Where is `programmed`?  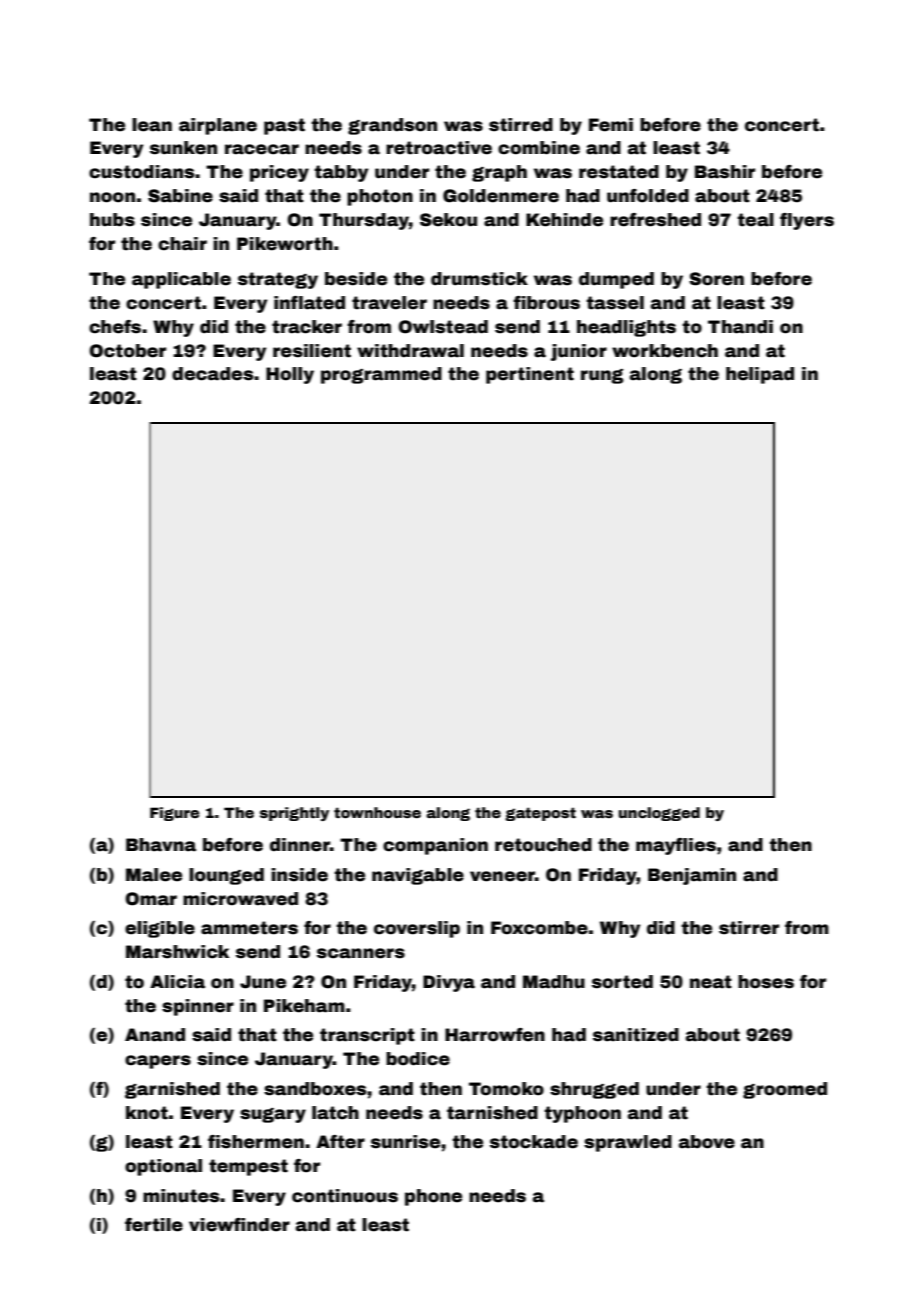 programmed is located at coordinates (381, 375).
